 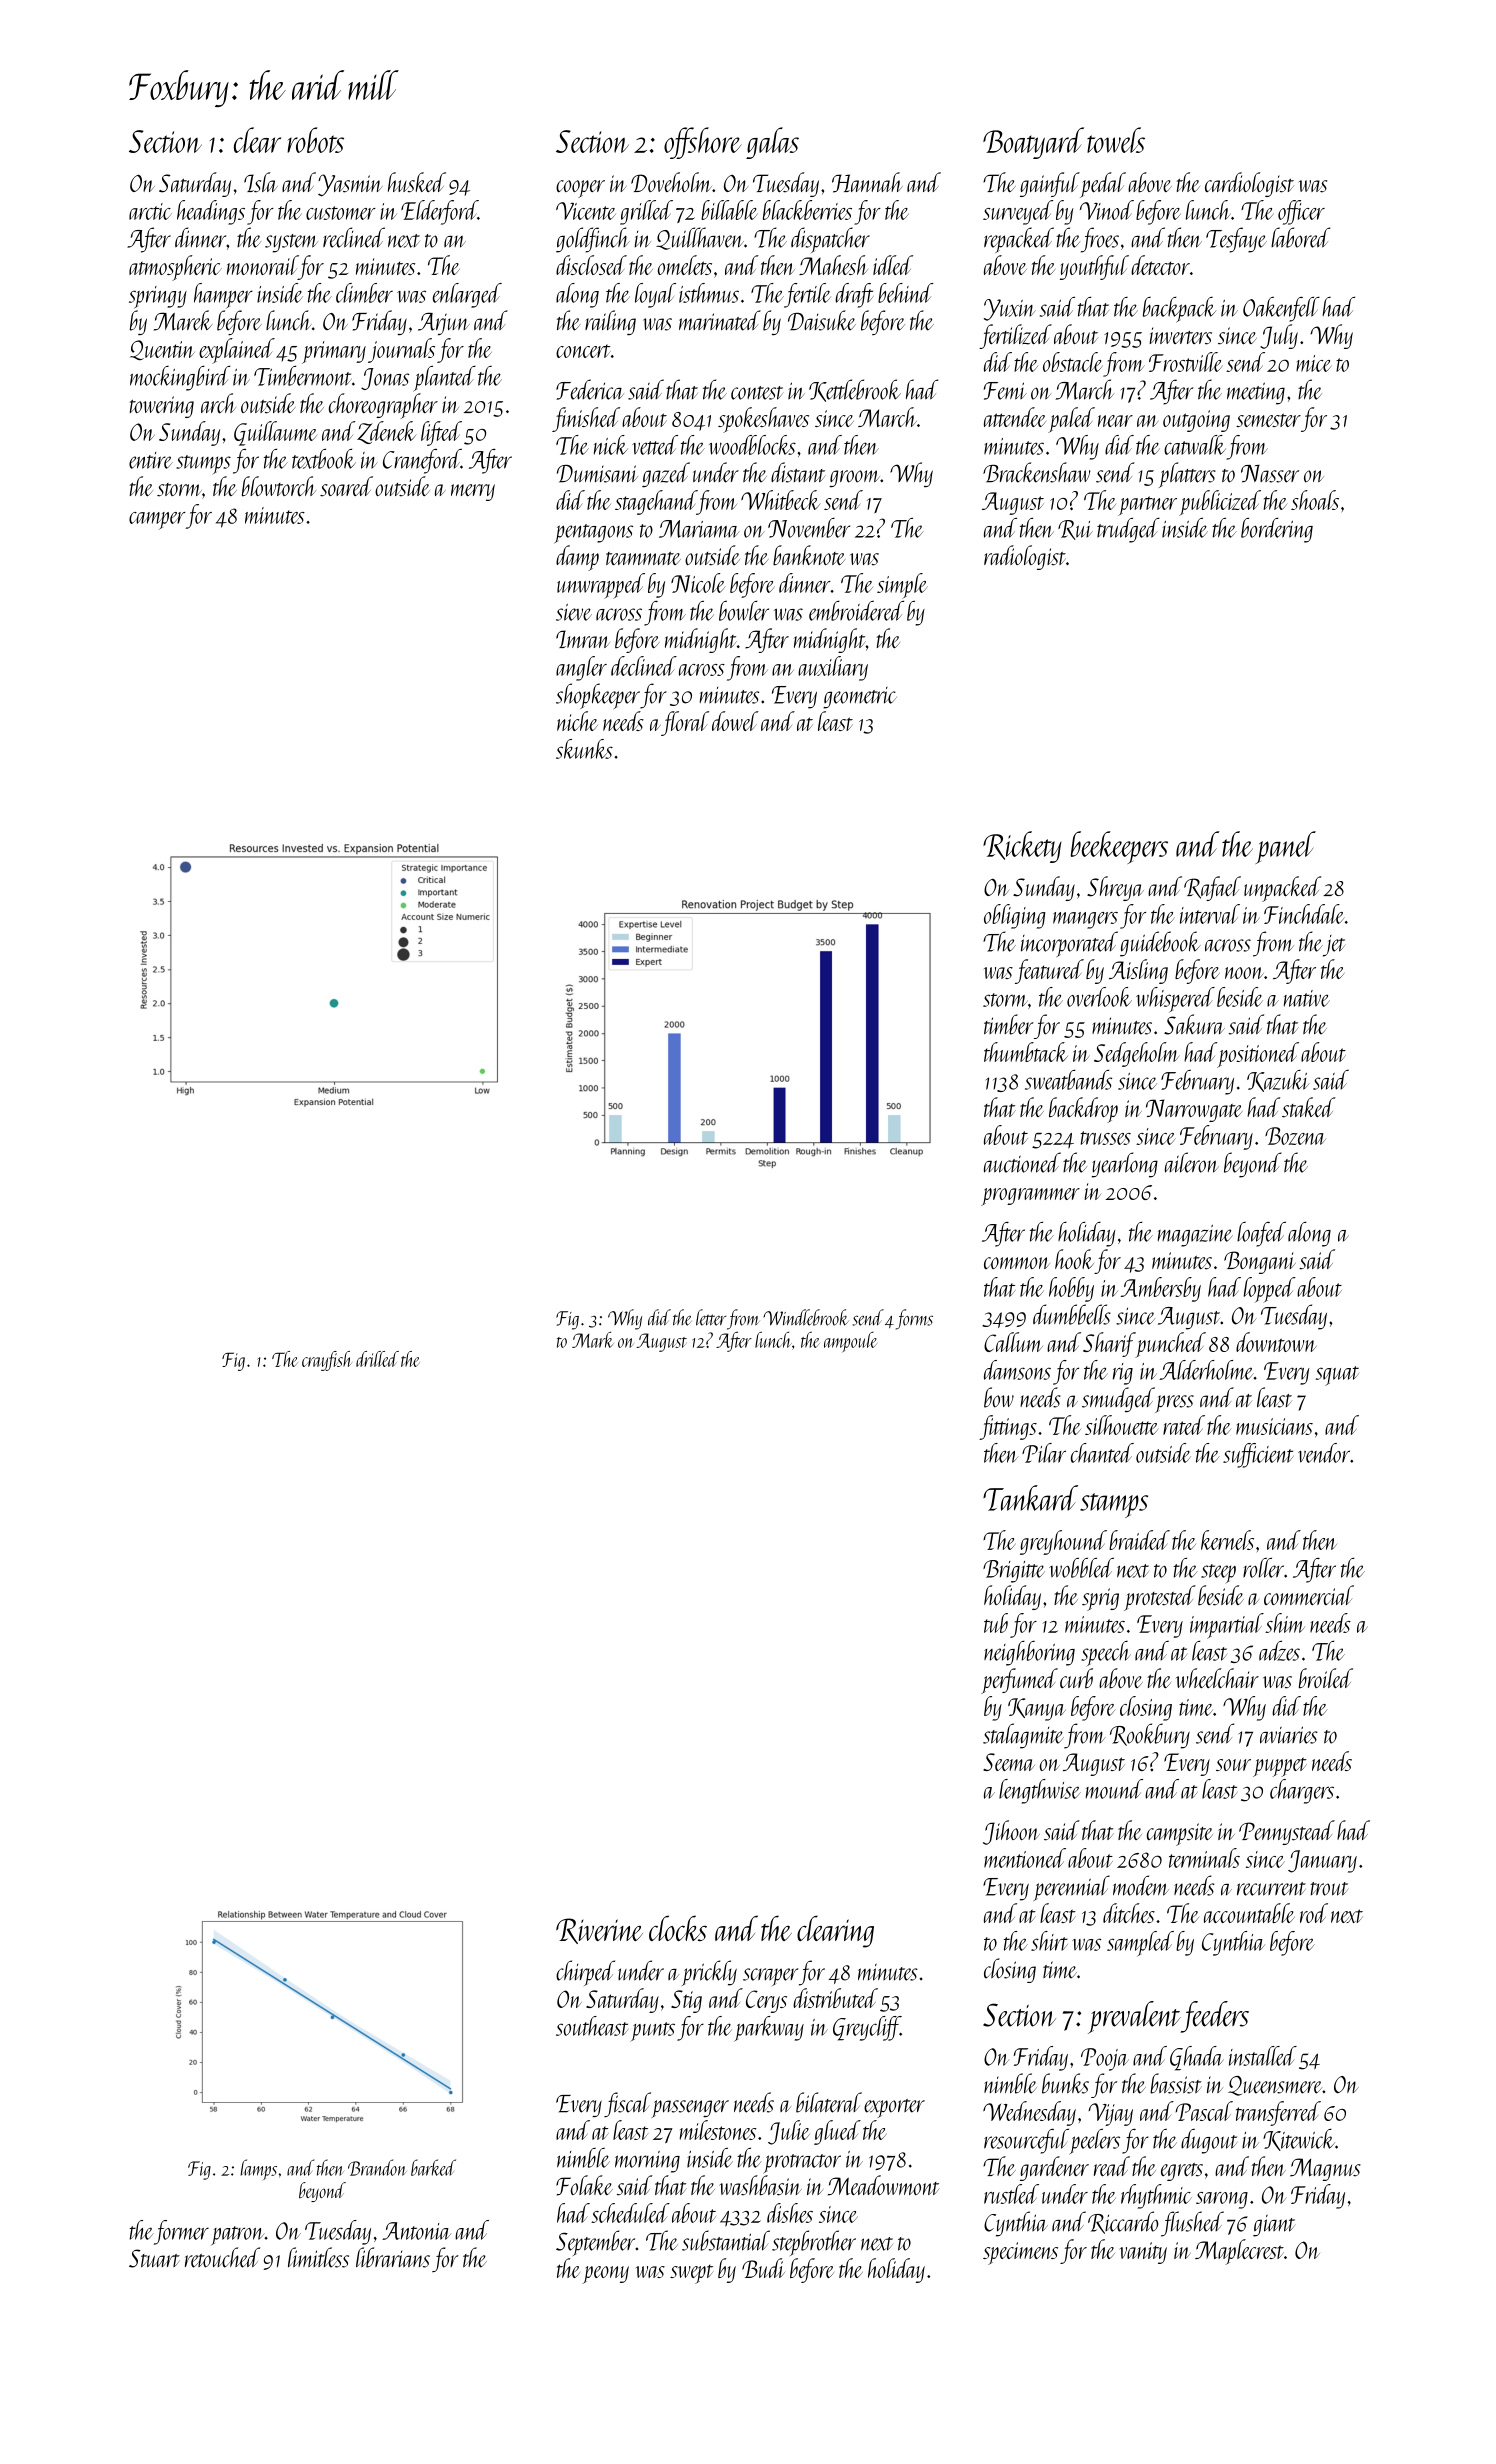 What do you see at coordinates (1033, 143) in the document?
I see `Boatyard` at bounding box center [1033, 143].
